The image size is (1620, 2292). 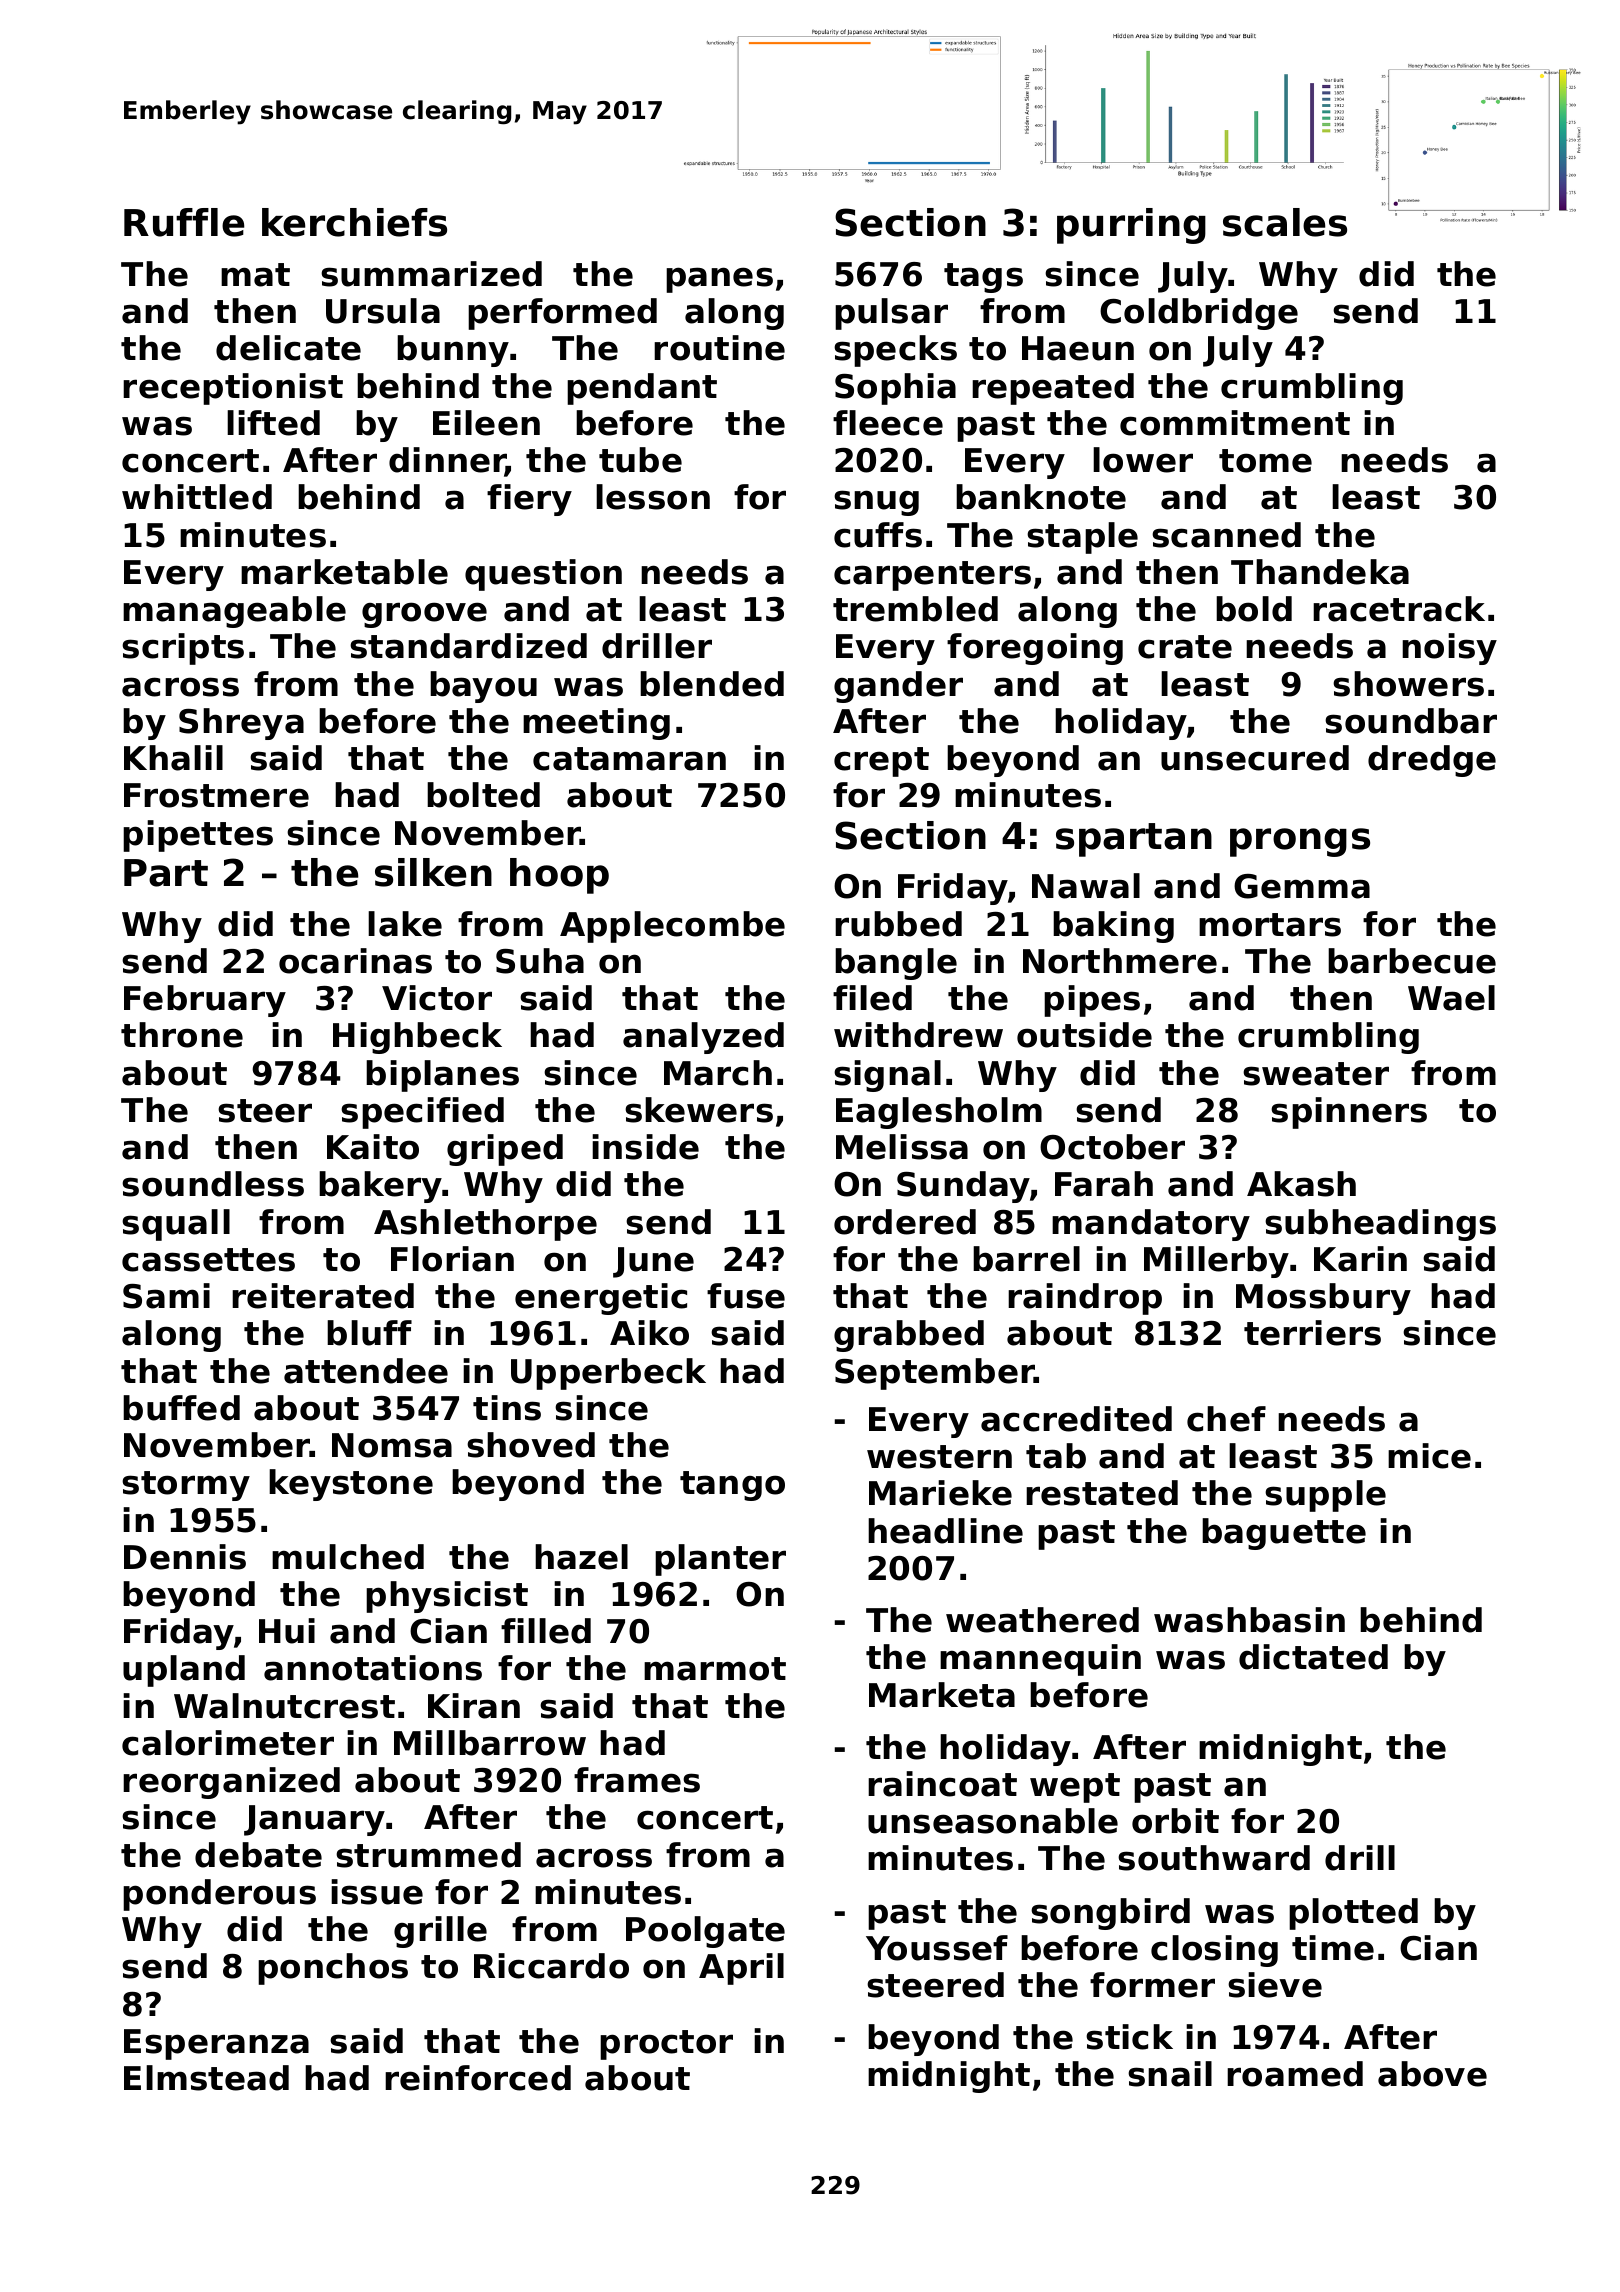 What do you see at coordinates (1214, 1858) in the screenshot?
I see `southward` at bounding box center [1214, 1858].
